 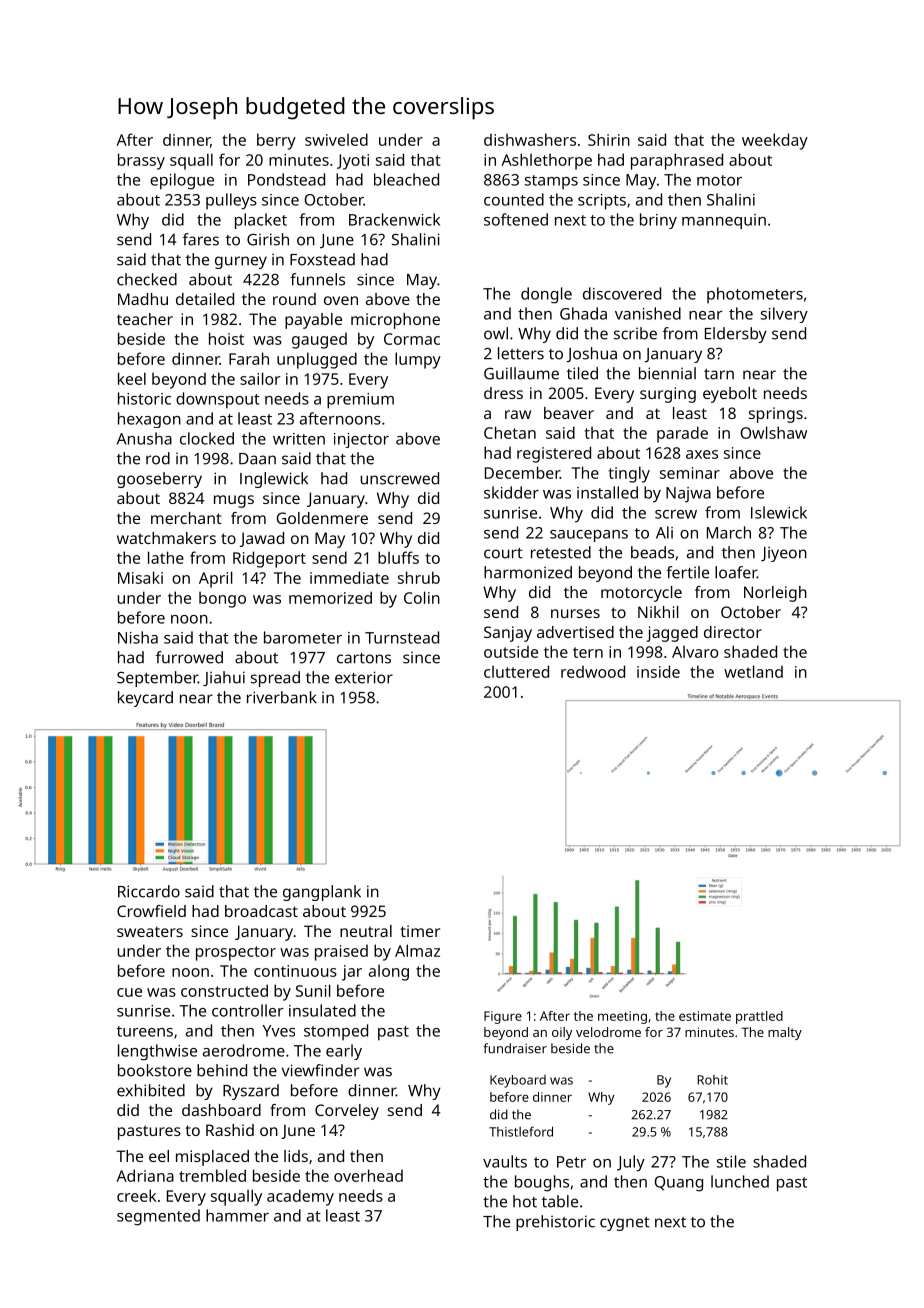 I want to click on beads, so click(x=652, y=552).
